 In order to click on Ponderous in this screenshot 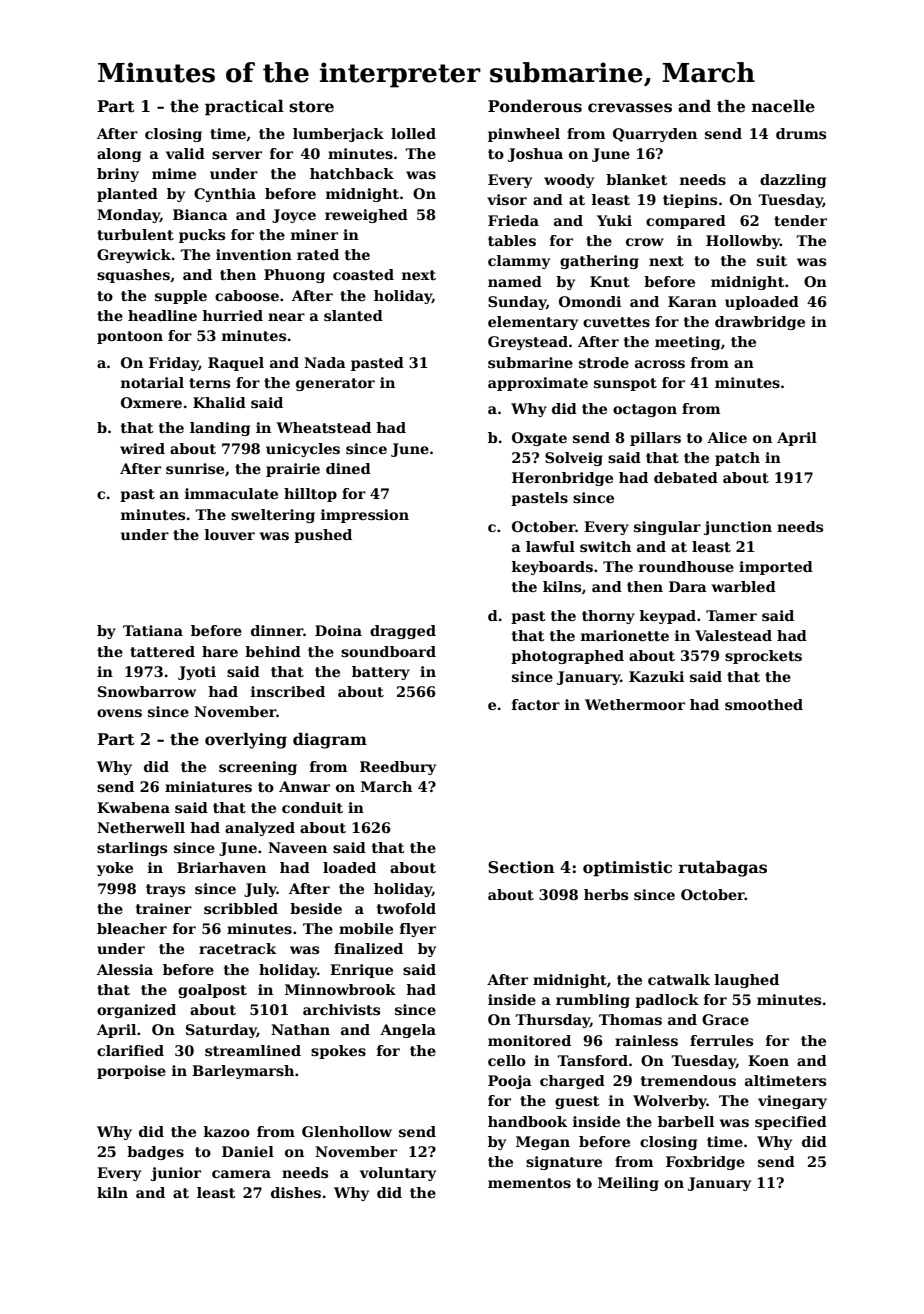, I will do `click(535, 106)`.
